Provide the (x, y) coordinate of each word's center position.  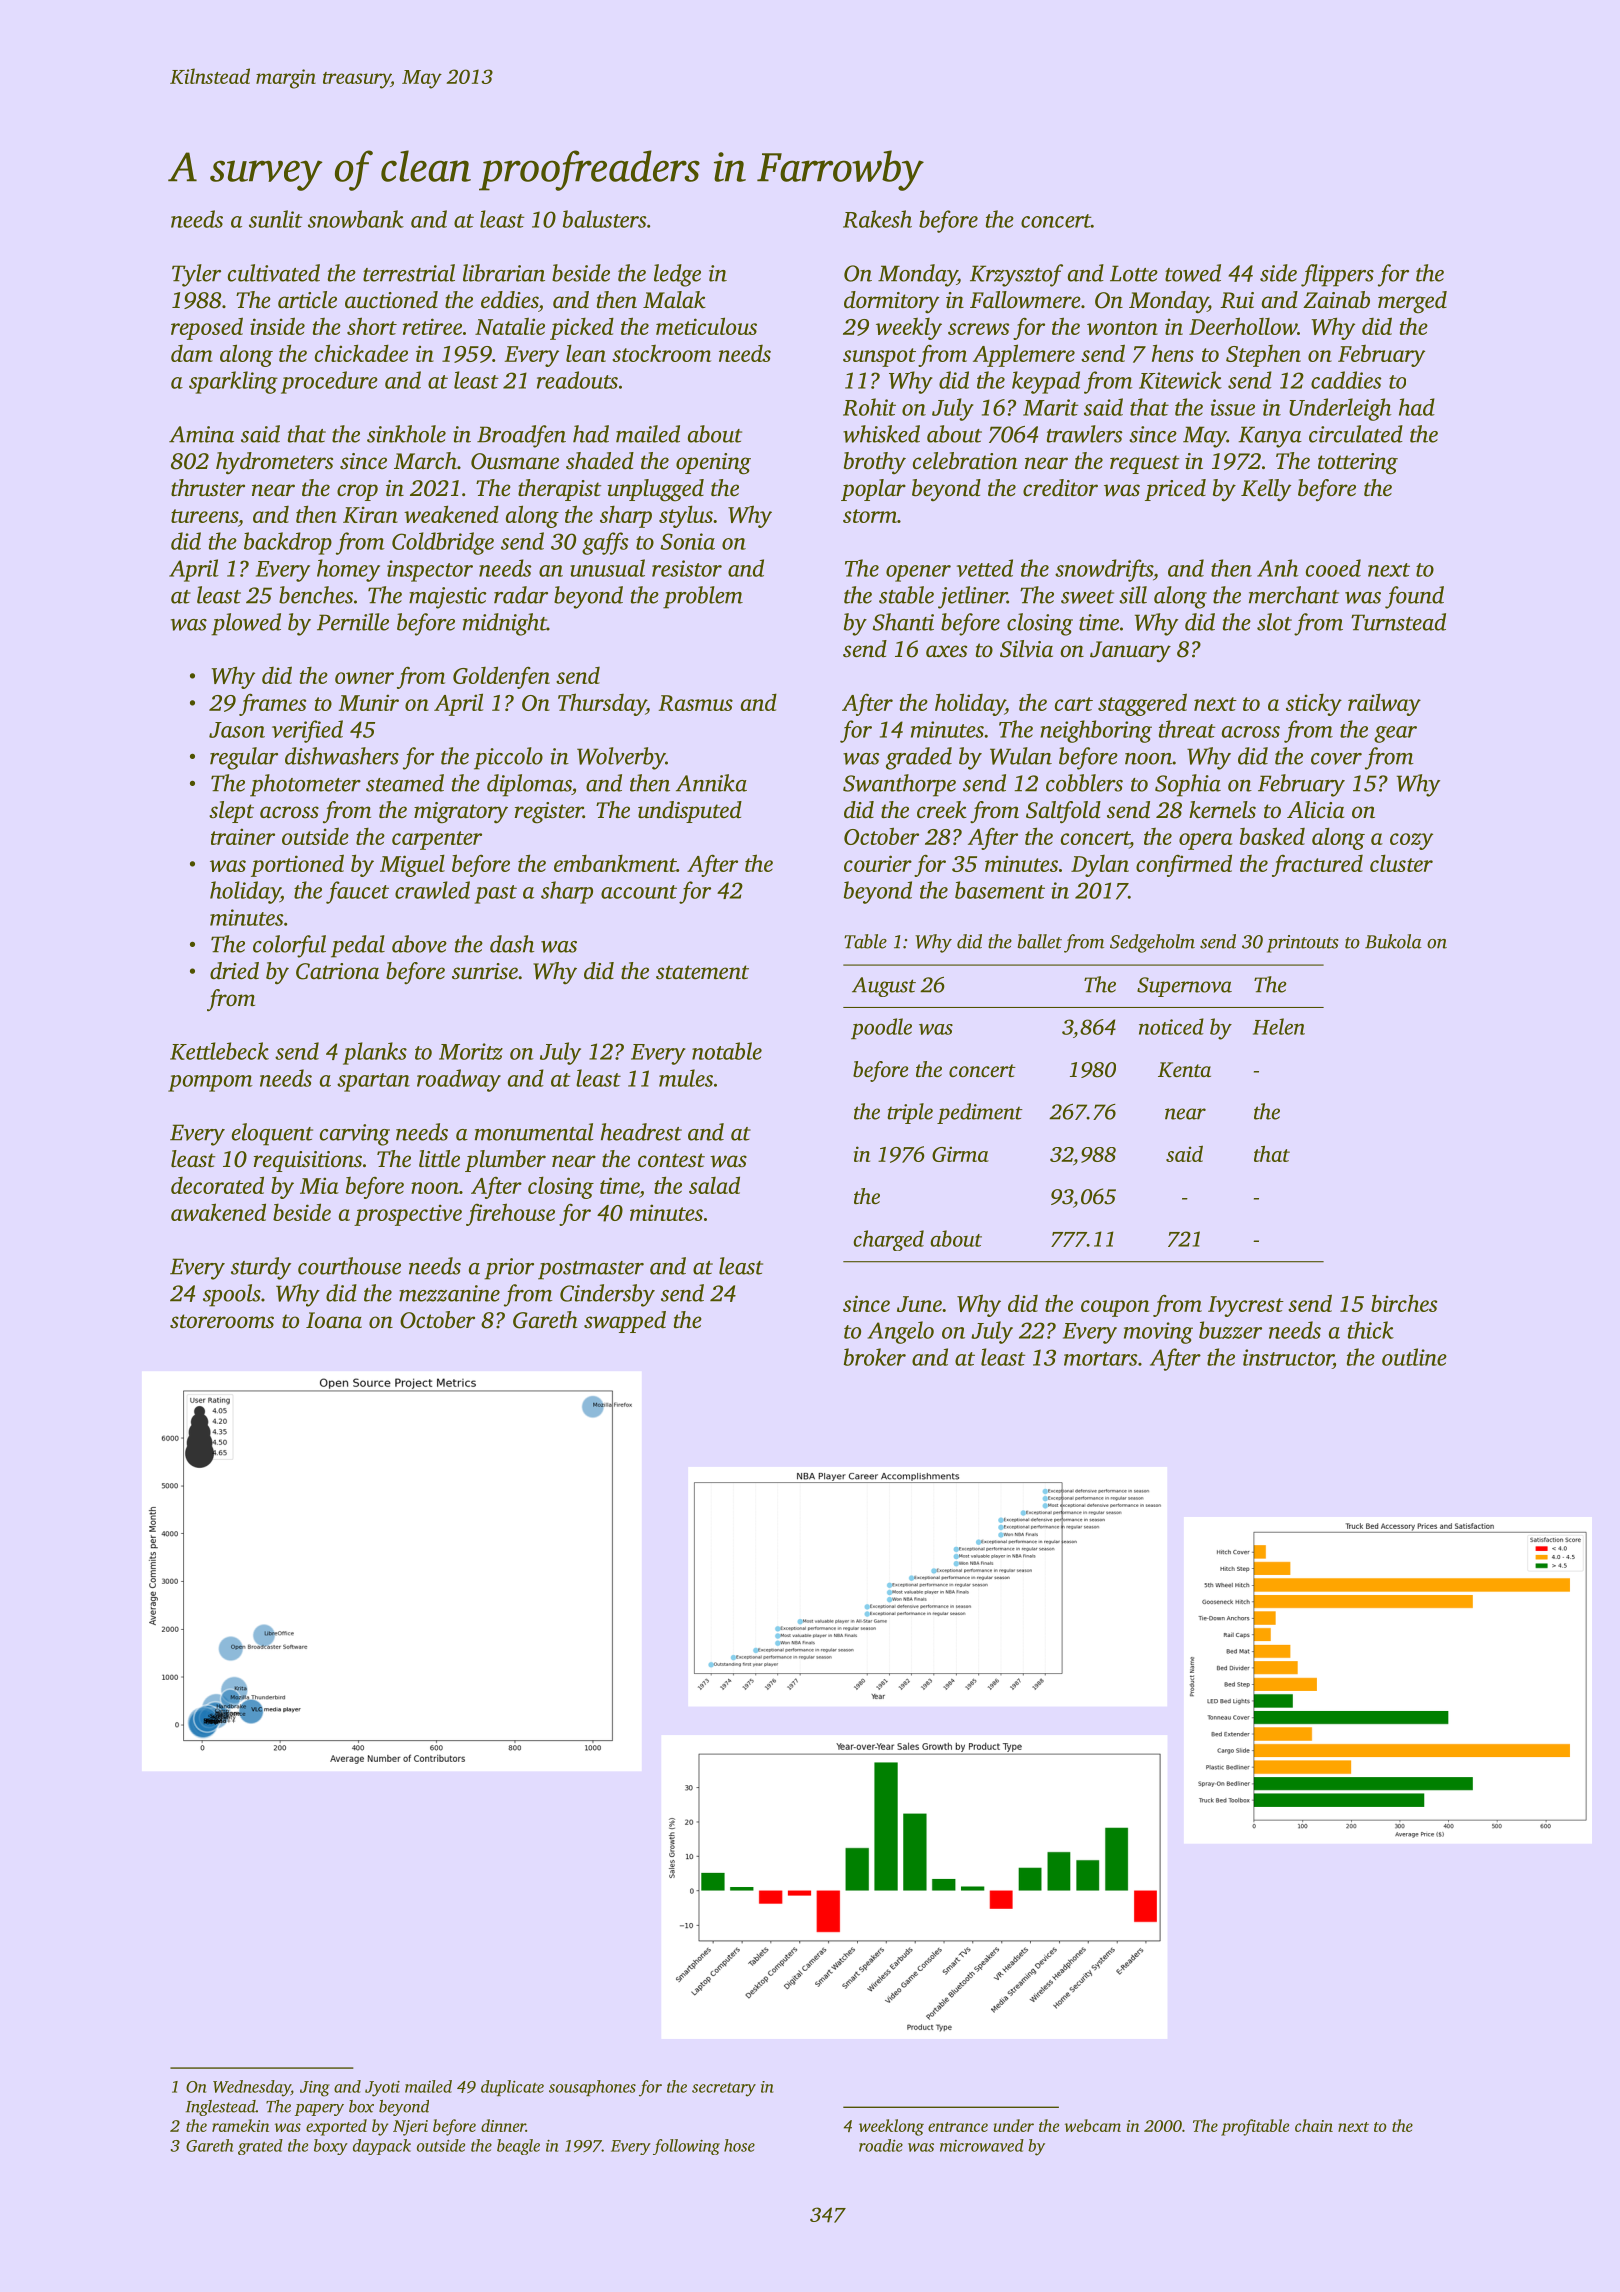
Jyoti (382, 2089)
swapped (625, 1322)
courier (878, 863)
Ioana (334, 1320)
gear (1395, 734)
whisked (881, 434)
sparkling (233, 382)
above (419, 944)
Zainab (1336, 300)
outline (1414, 1357)
